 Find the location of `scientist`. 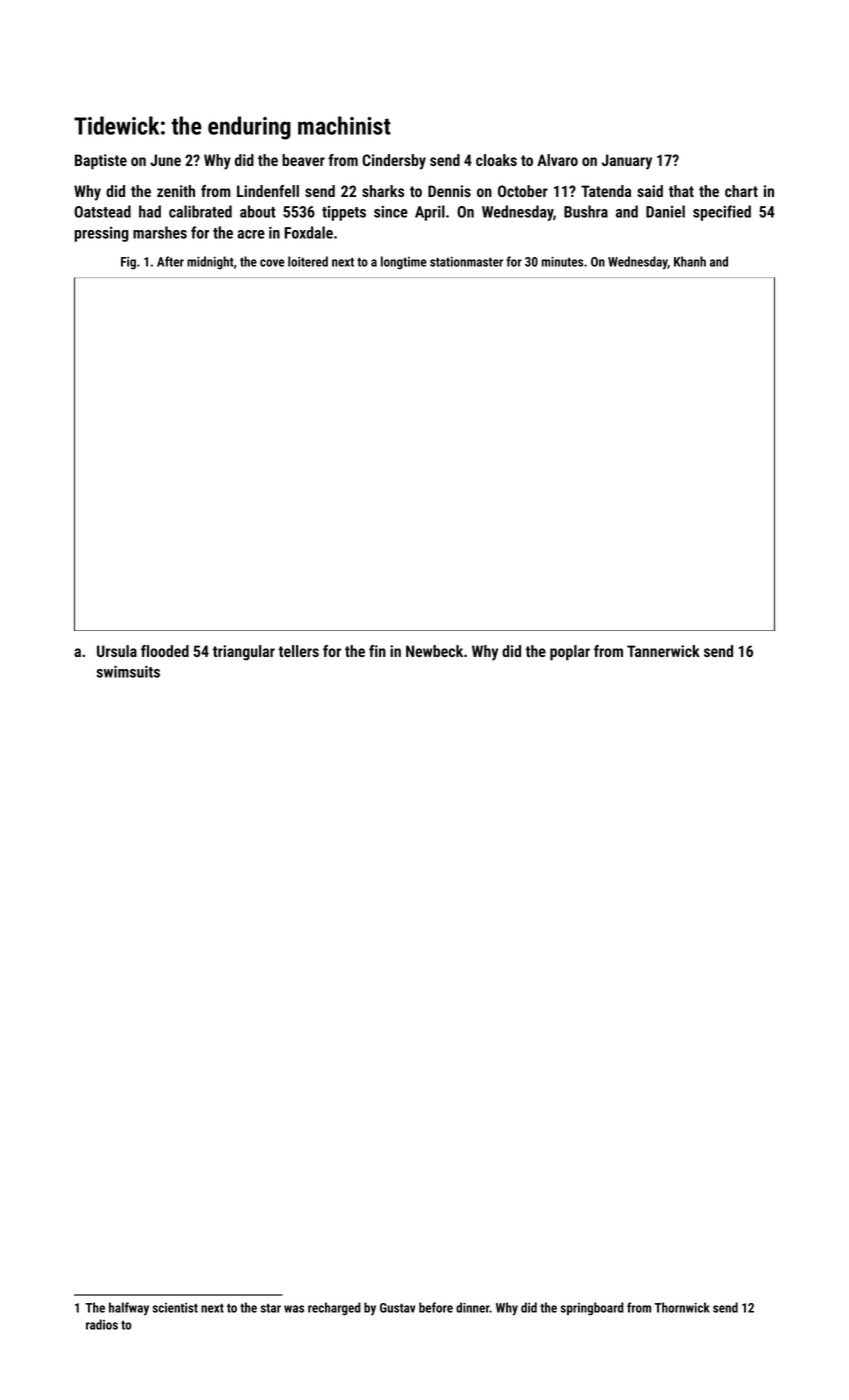

scientist is located at coordinates (175, 1308).
